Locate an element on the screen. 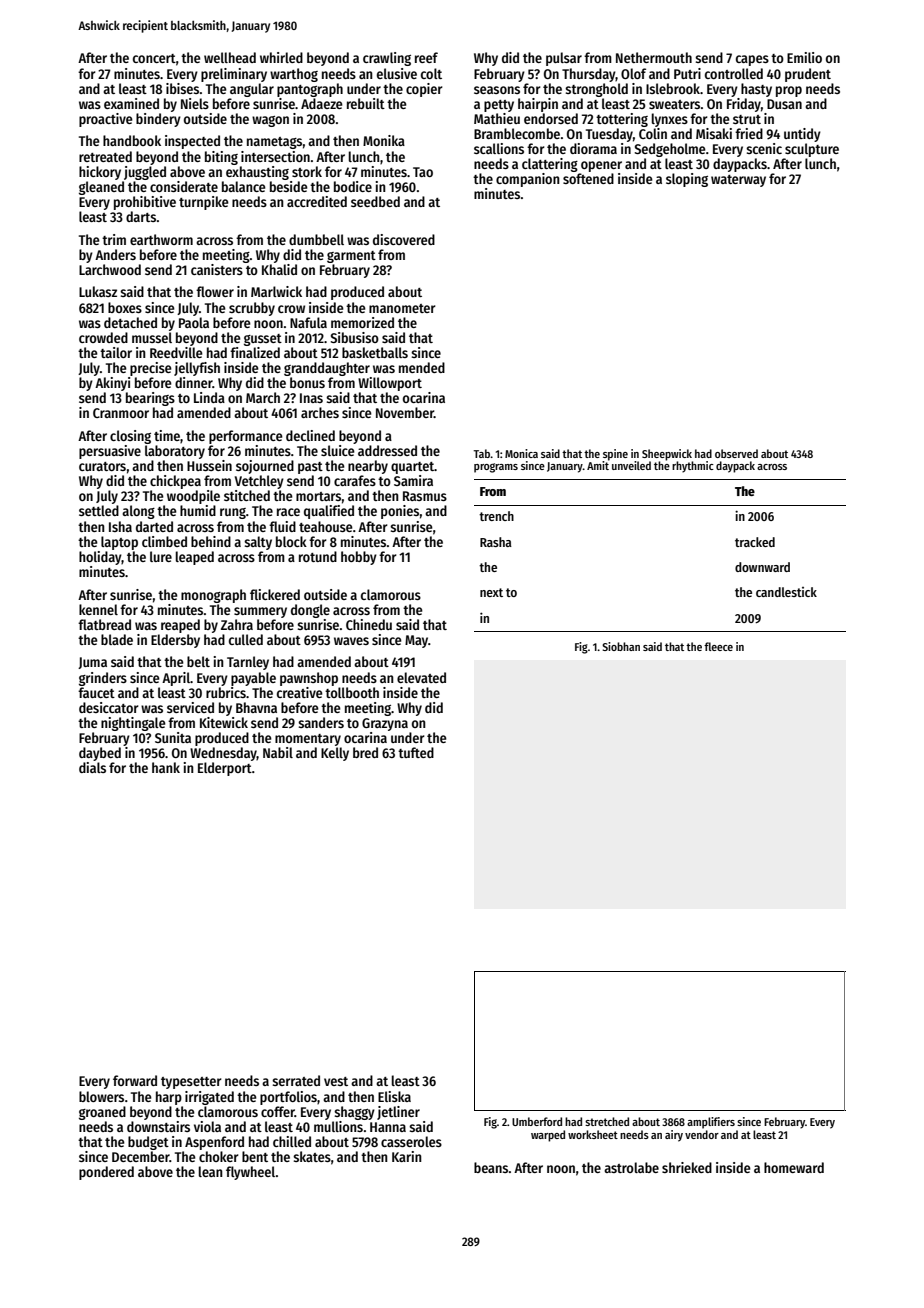  pondered is located at coordinates (106, 1173).
